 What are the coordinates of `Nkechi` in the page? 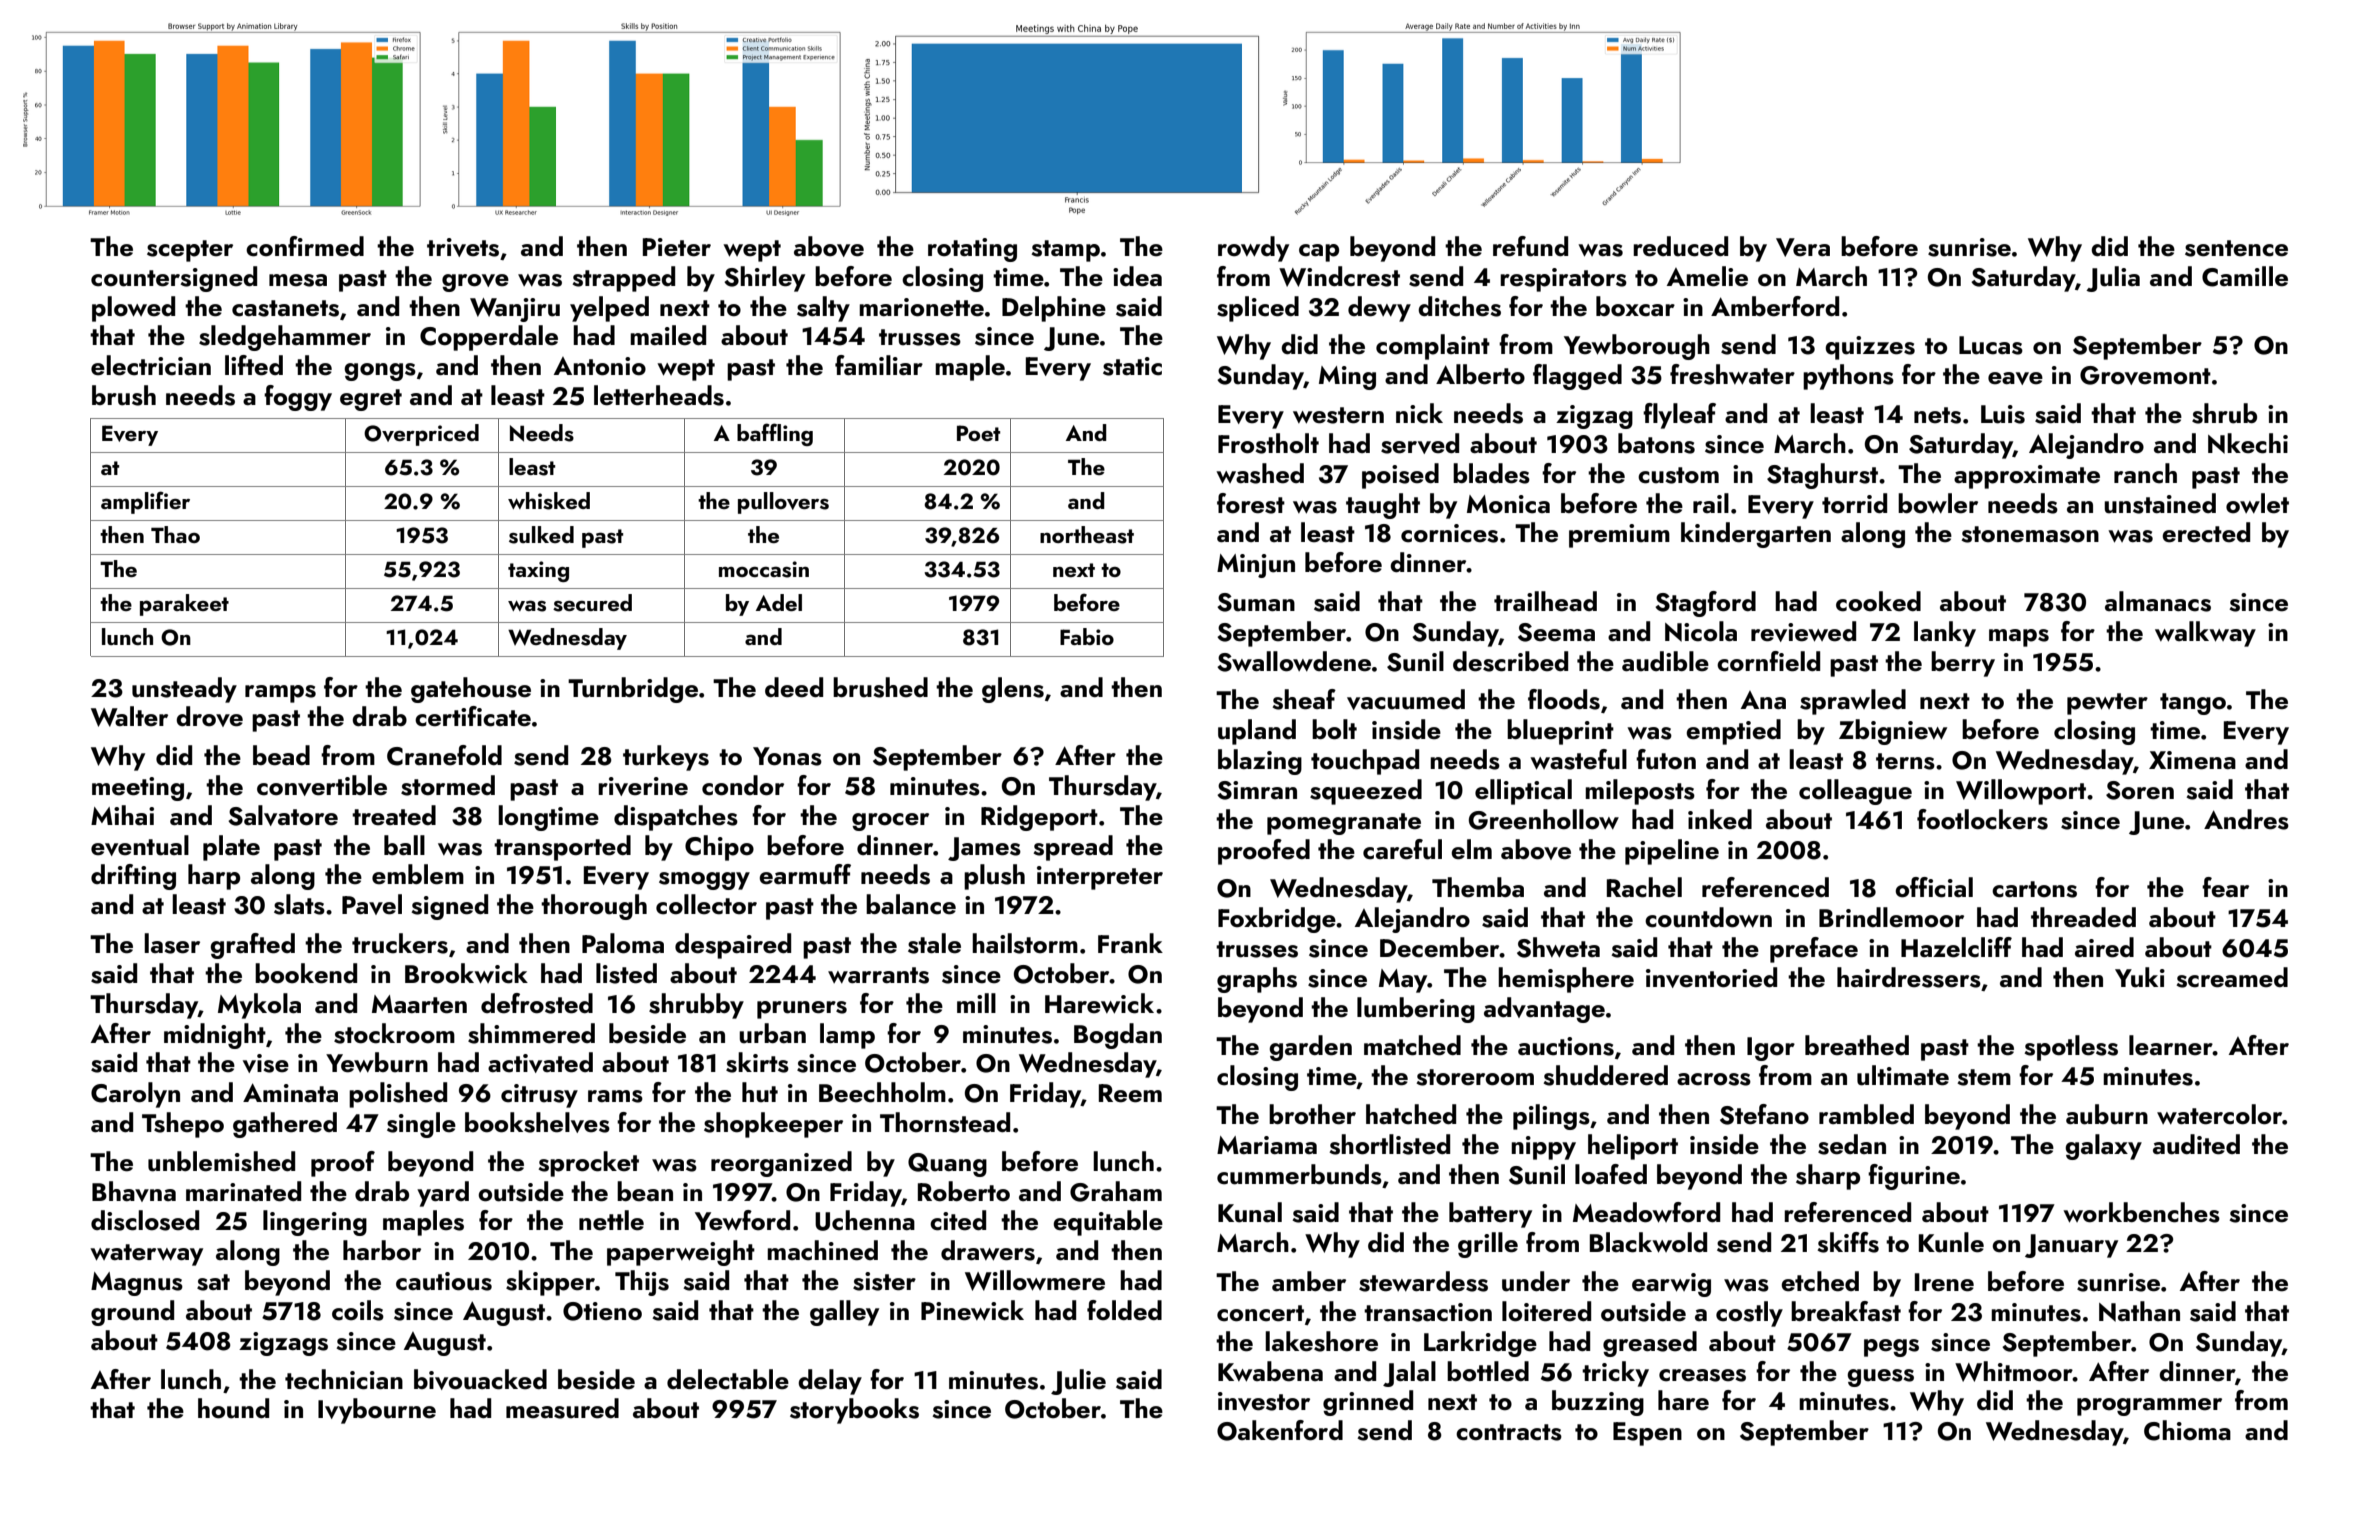 It's located at (2248, 443).
